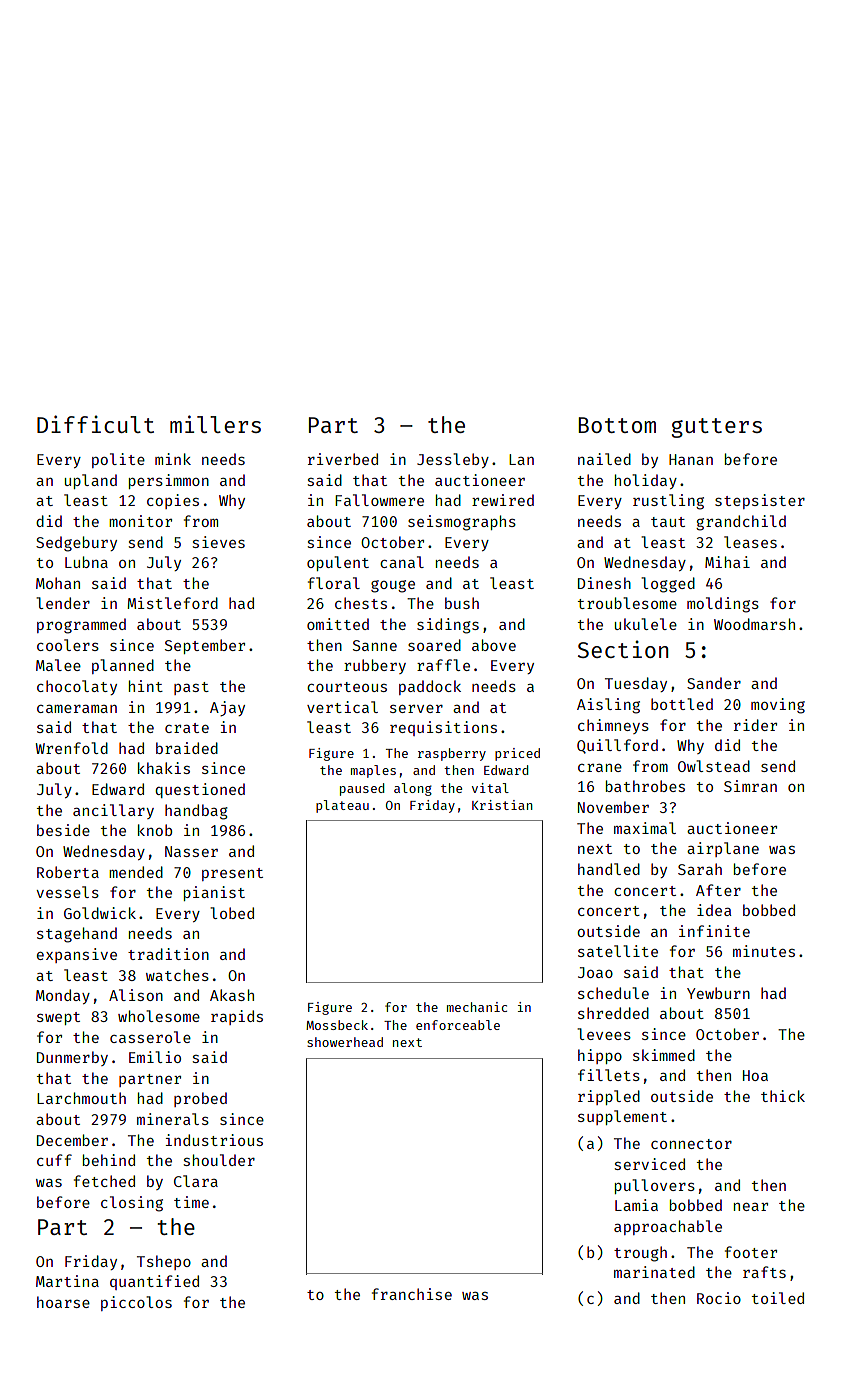 The height and width of the page is (1400, 849). Describe the element at coordinates (67, 892) in the page. I see `vessels` at that location.
